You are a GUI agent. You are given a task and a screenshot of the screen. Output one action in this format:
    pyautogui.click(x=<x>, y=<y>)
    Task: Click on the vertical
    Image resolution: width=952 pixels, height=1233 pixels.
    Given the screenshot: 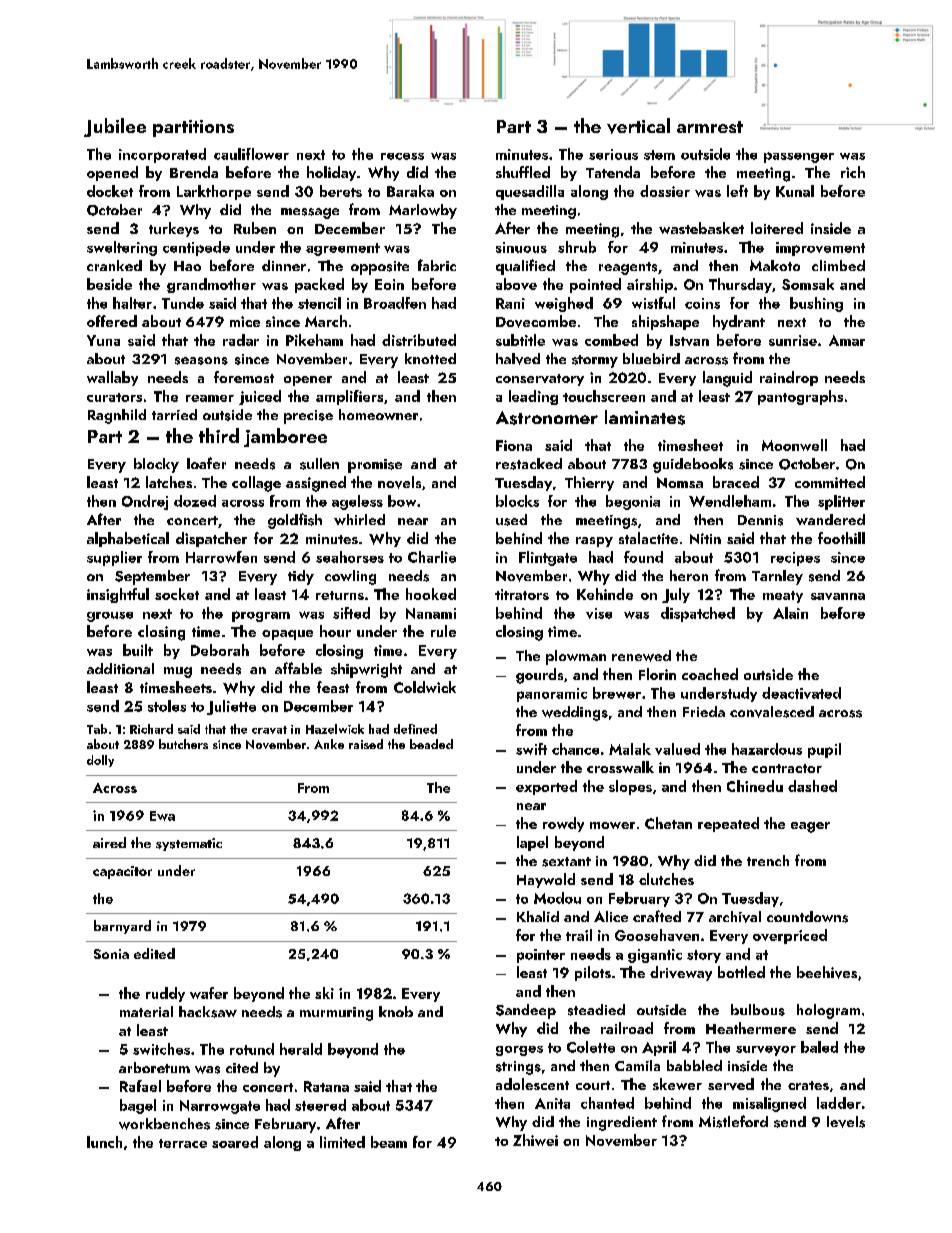 What is the action you would take?
    pyautogui.click(x=638, y=126)
